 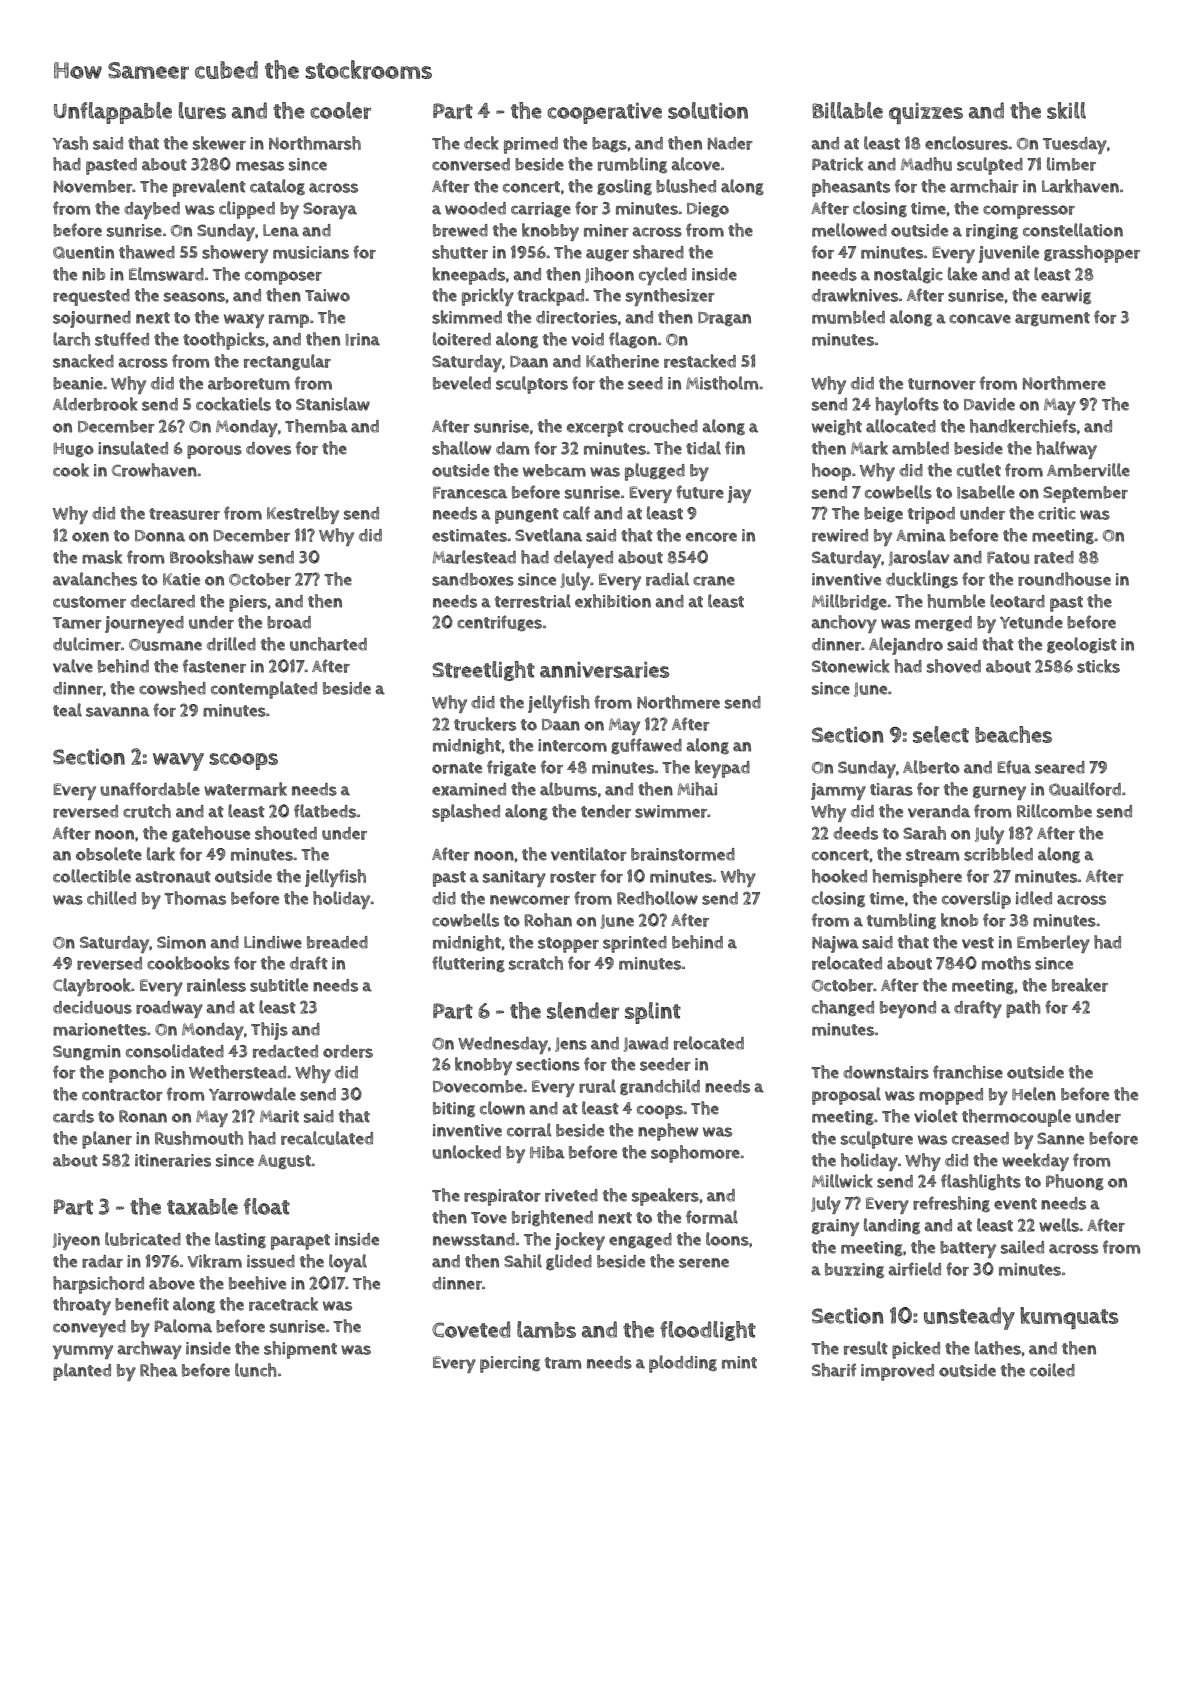 I want to click on Jens, so click(x=571, y=1044).
